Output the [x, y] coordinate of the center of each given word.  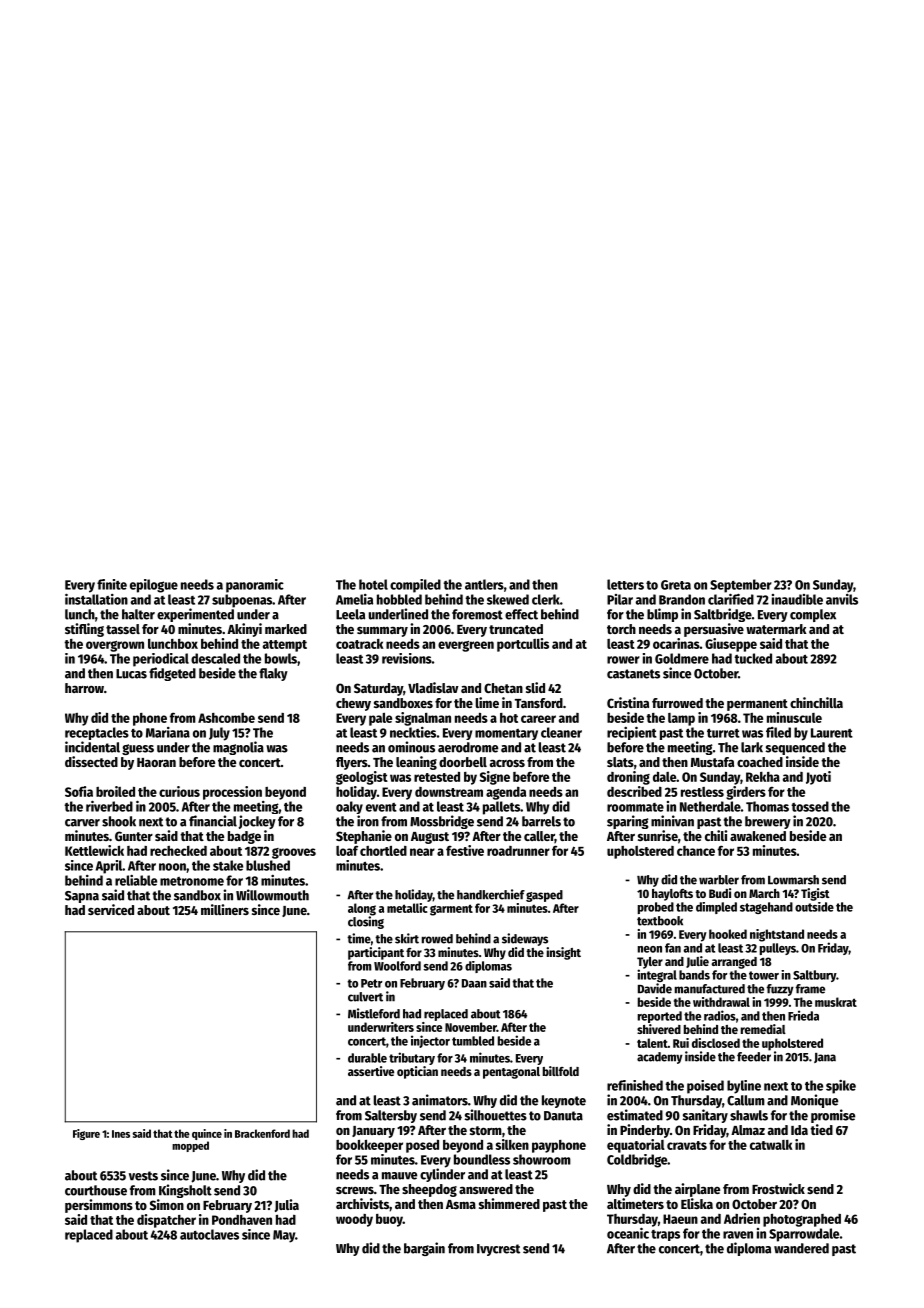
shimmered [509, 1203]
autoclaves [209, 1234]
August [430, 838]
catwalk [771, 1145]
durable [367, 1058]
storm [486, 1130]
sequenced [795, 748]
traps [665, 1235]
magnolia [238, 748]
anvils [842, 599]
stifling [84, 630]
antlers [484, 584]
